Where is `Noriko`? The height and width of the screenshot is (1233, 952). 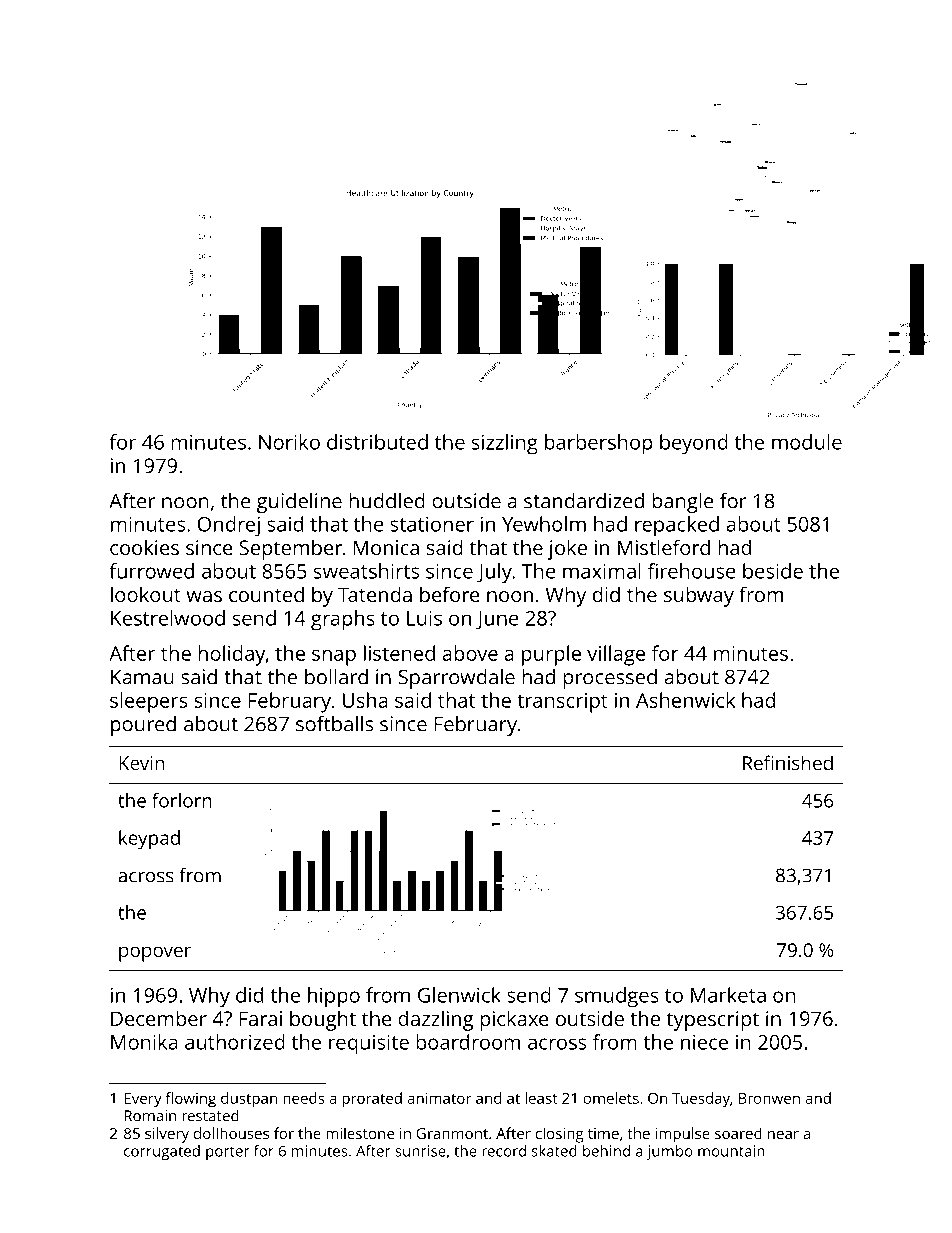
Noriko is located at coordinates (289, 442).
